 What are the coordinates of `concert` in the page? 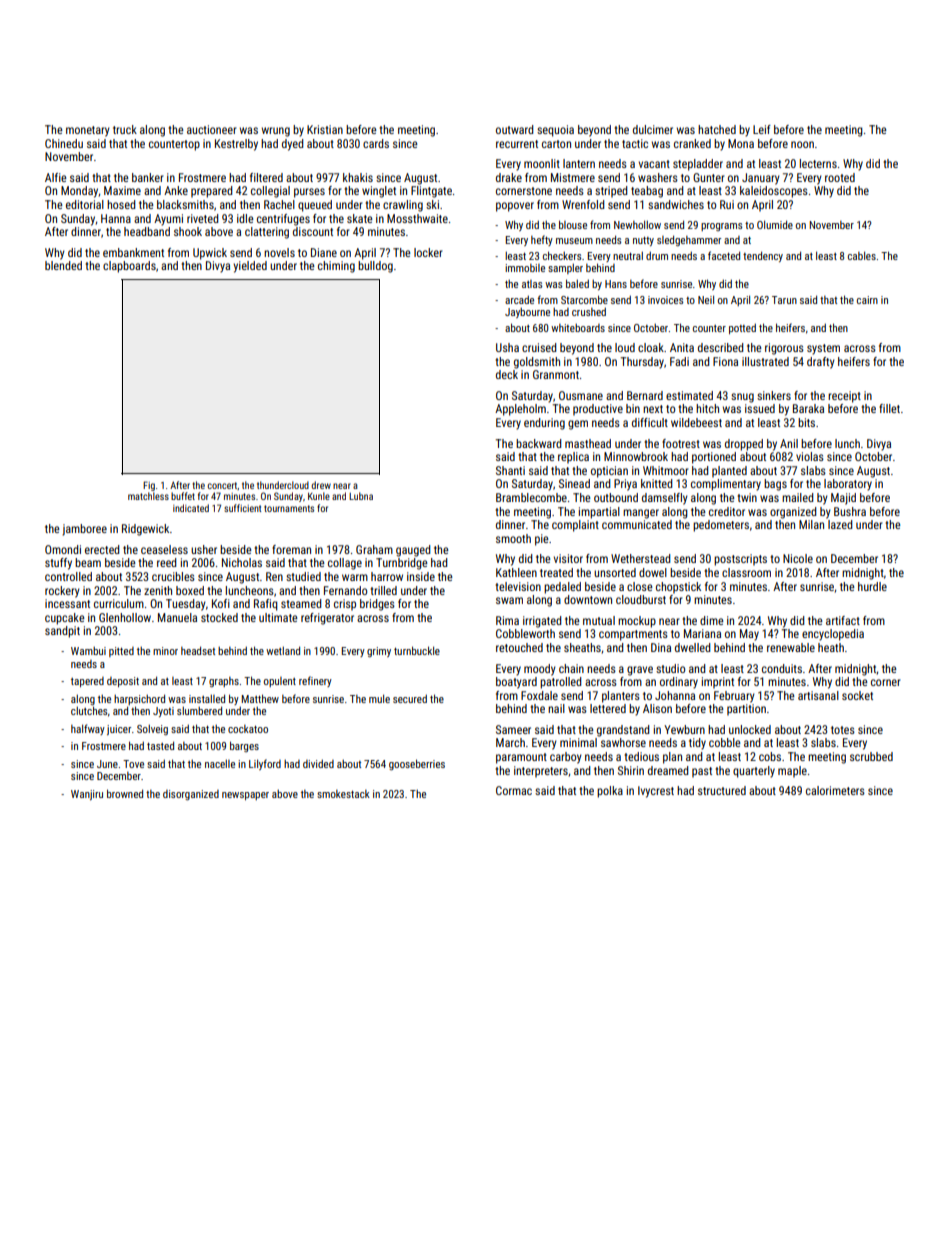 It's located at (222, 485).
